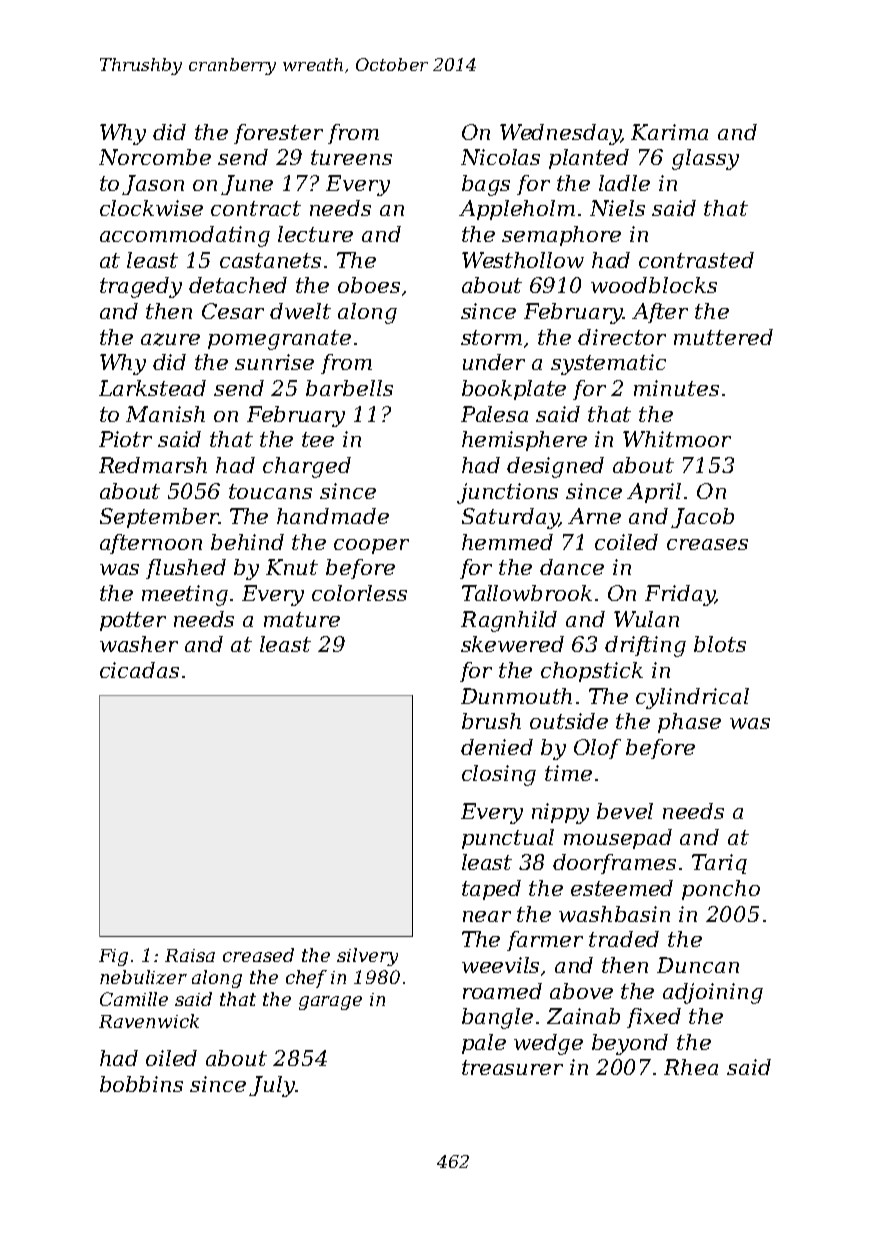  I want to click on Nicolas, so click(500, 157).
